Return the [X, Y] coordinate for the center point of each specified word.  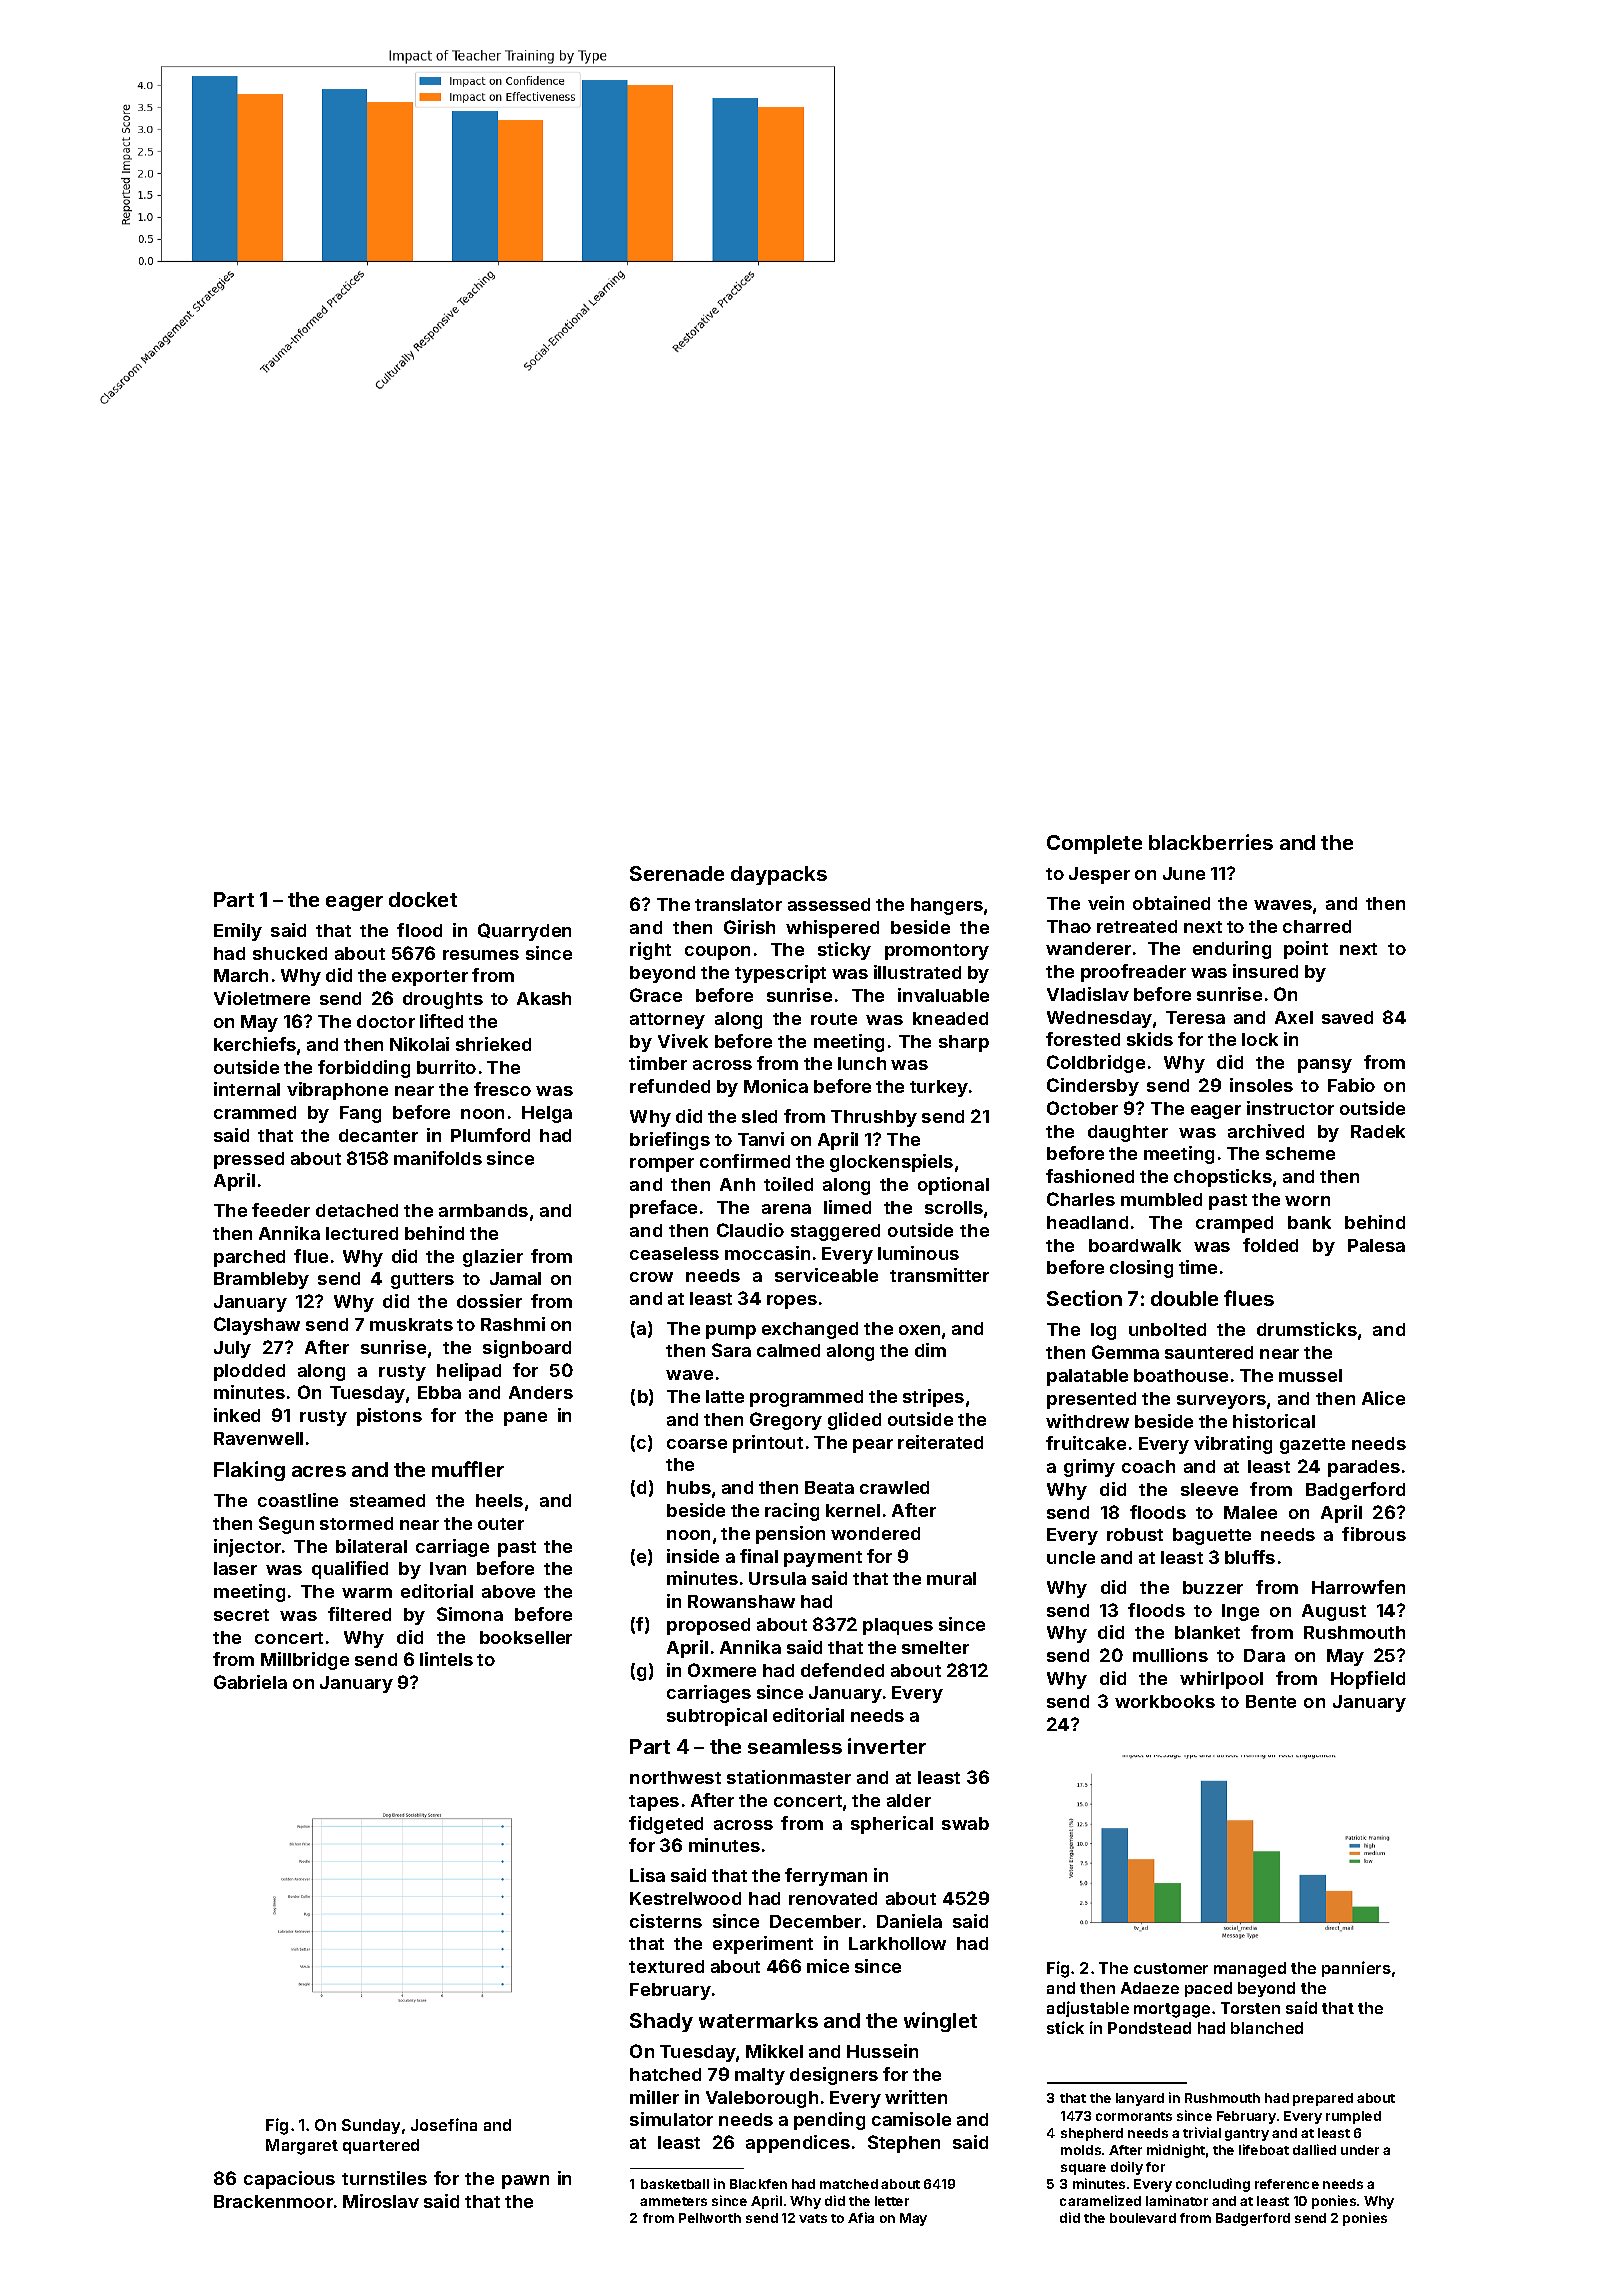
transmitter [939, 1275]
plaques [898, 1626]
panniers [1356, 1969]
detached [357, 1210]
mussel [1310, 1375]
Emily [238, 932]
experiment [763, 1945]
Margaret [302, 2147]
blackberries [1211, 842]
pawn [525, 2182]
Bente [1271, 1701]
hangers [947, 906]
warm [367, 1593]
